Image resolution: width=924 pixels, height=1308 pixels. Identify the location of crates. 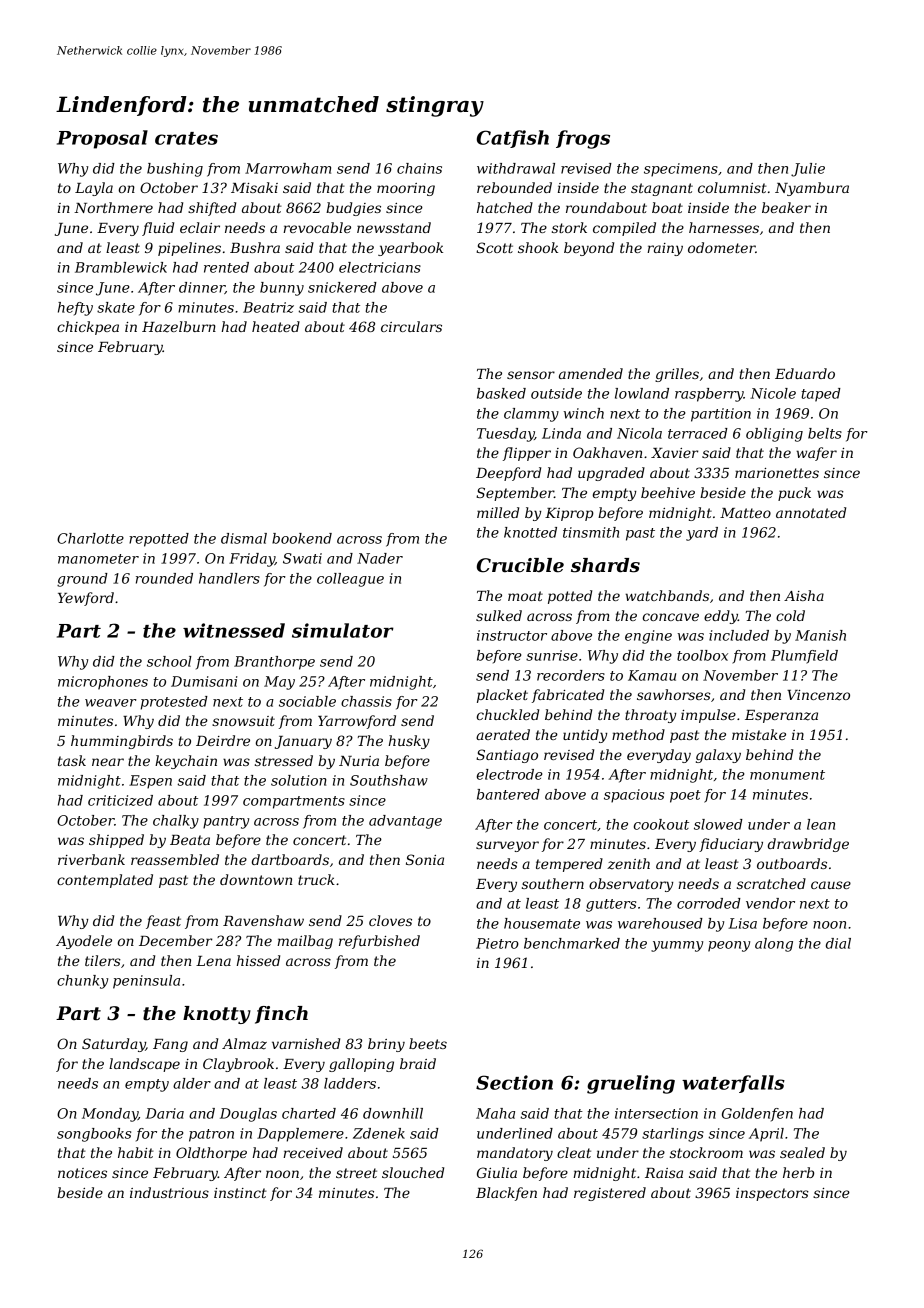
(186, 138).
